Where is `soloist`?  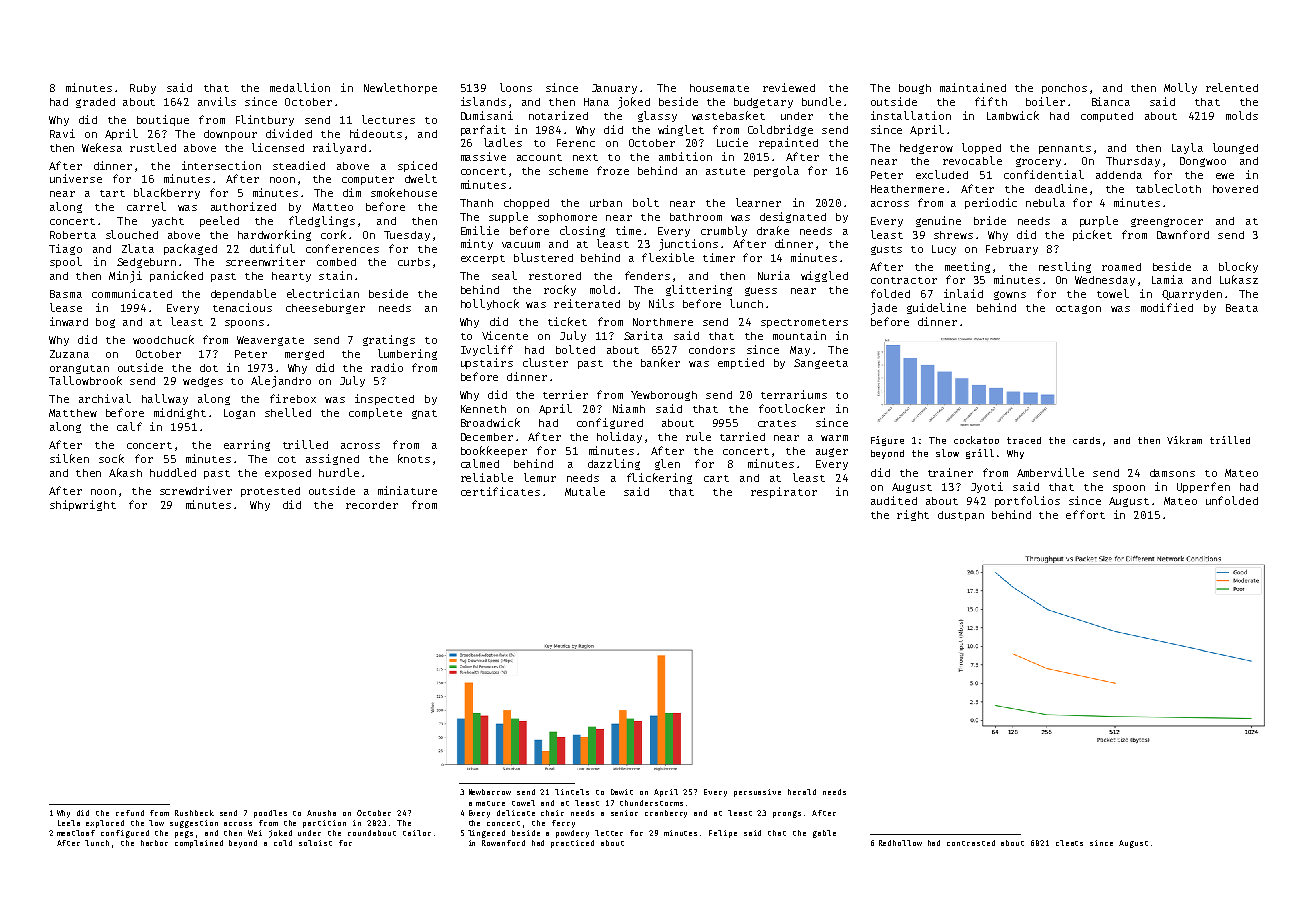
soloist is located at coordinates (315, 843).
